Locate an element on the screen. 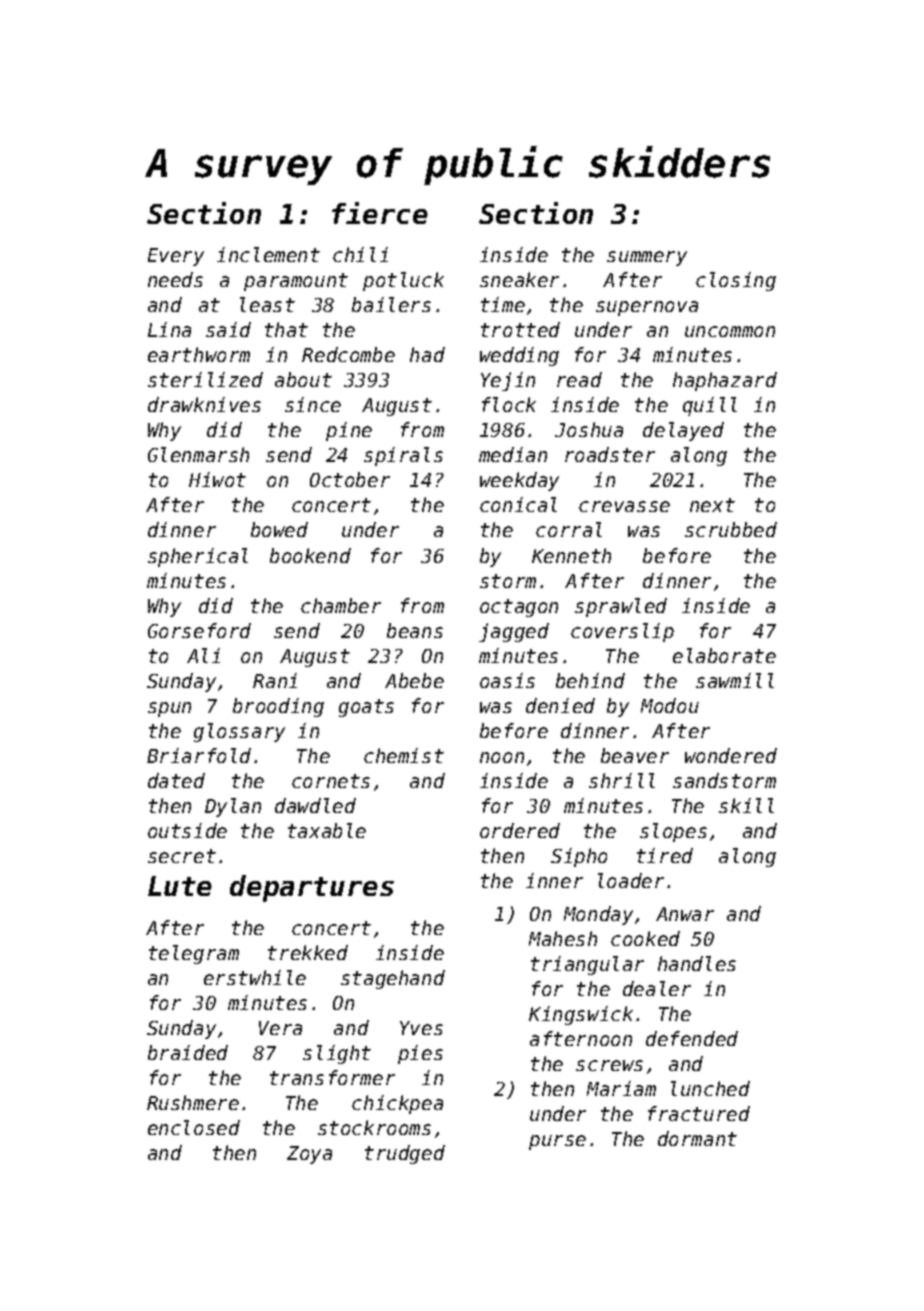 This screenshot has height=1311, width=924. summery is located at coordinates (647, 258).
